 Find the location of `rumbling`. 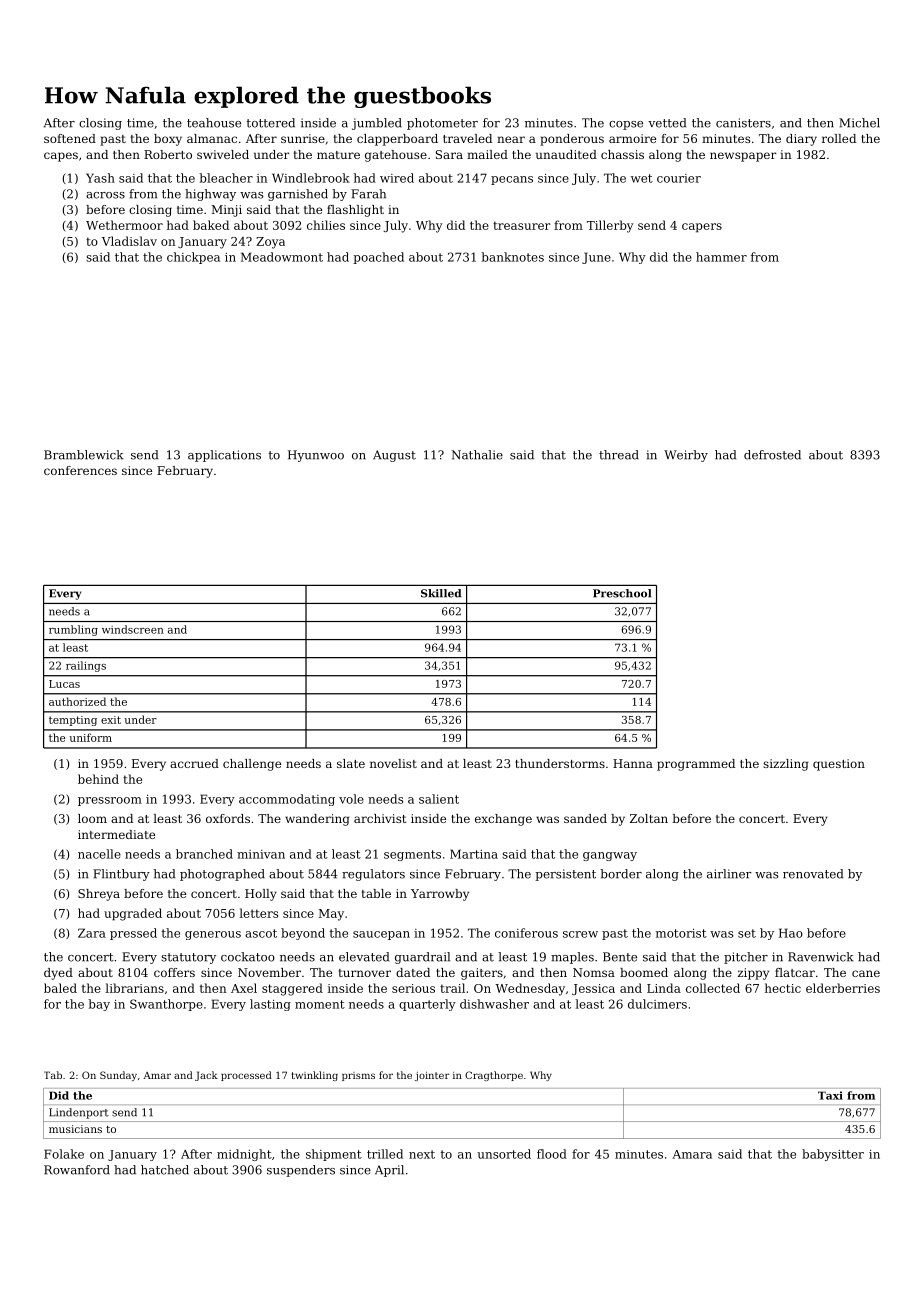

rumbling is located at coordinates (73, 630).
